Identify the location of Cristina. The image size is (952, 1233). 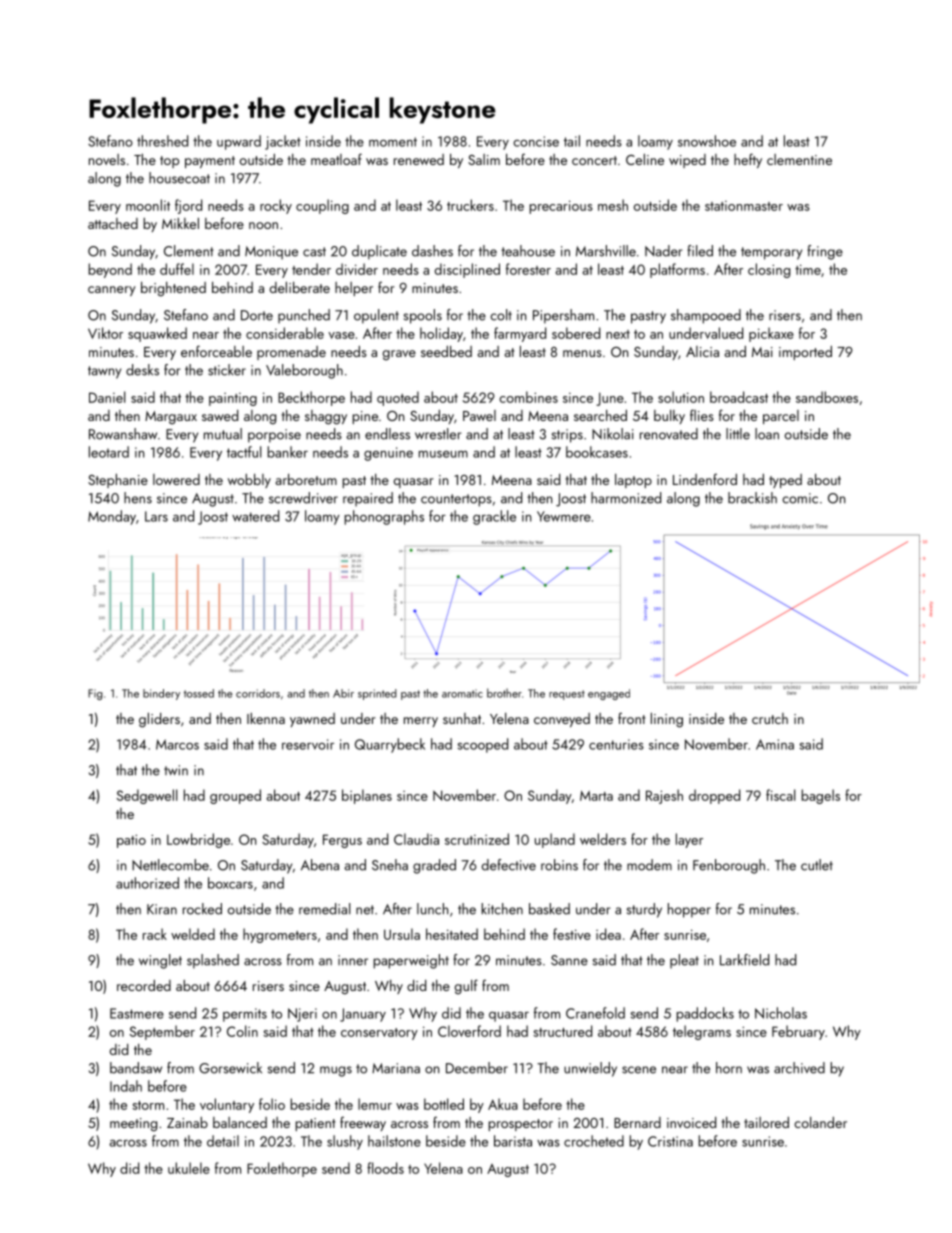
(670, 1141).
